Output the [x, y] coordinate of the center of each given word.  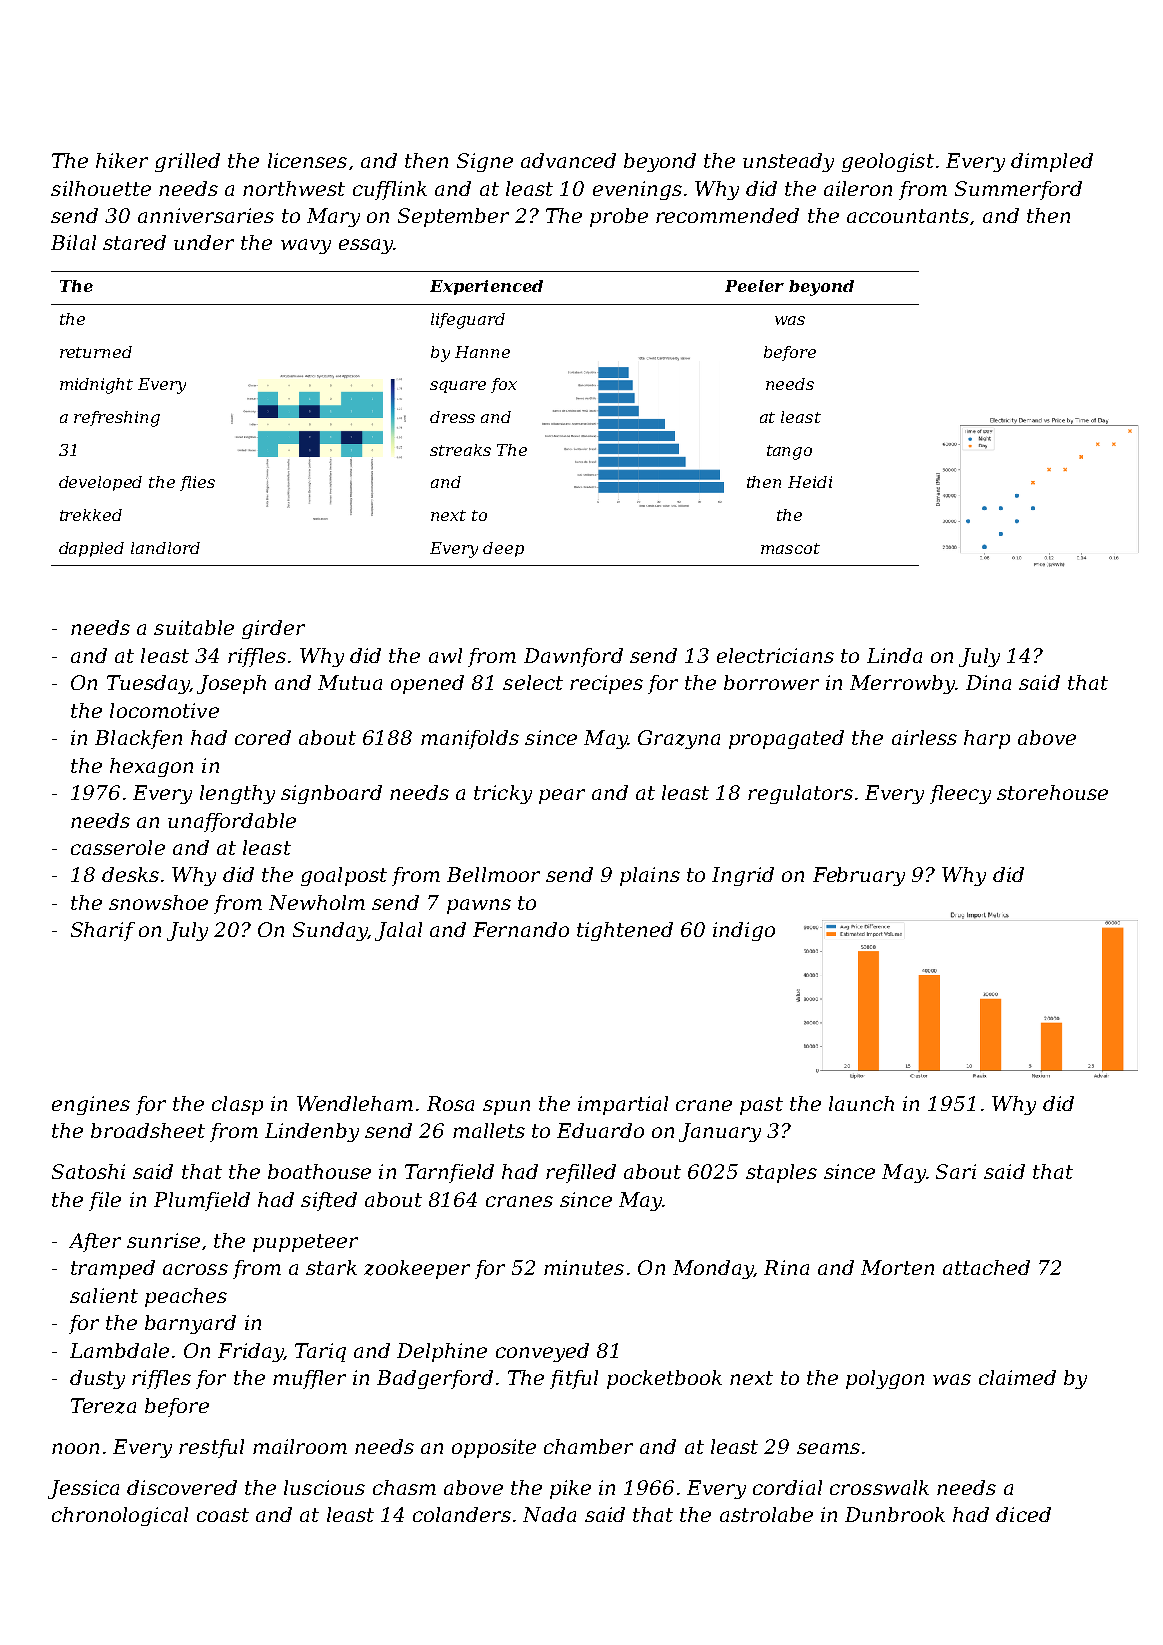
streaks [460, 450]
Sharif [103, 931]
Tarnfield [449, 1173]
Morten [897, 1267]
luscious [324, 1487]
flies [197, 483]
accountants [908, 216]
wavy [306, 246]
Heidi [810, 482]
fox [504, 385]
